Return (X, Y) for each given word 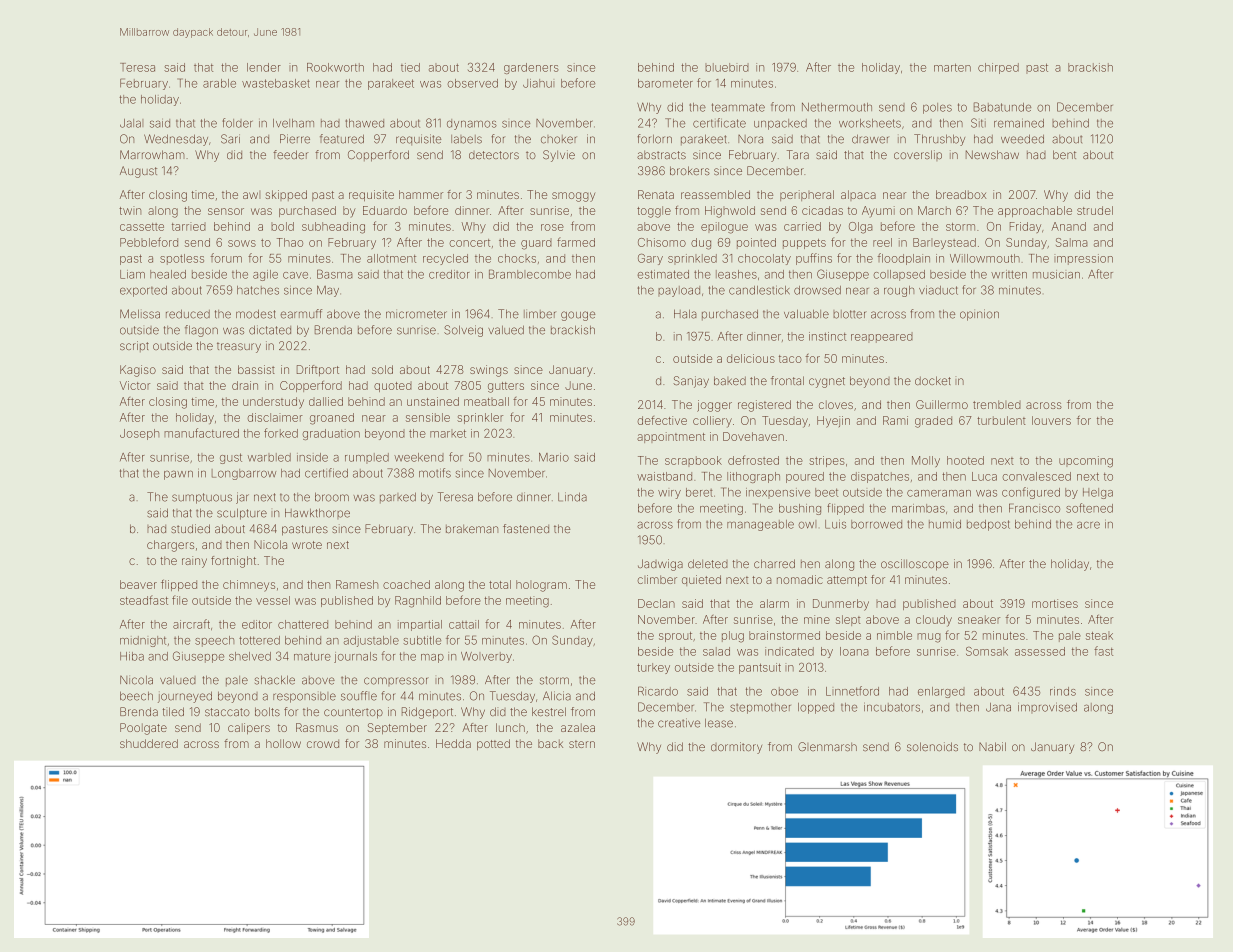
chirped (998, 68)
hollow (283, 743)
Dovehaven (753, 436)
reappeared (882, 337)
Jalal (131, 123)
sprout (675, 637)
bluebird (727, 67)
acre (1088, 525)
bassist (256, 369)
